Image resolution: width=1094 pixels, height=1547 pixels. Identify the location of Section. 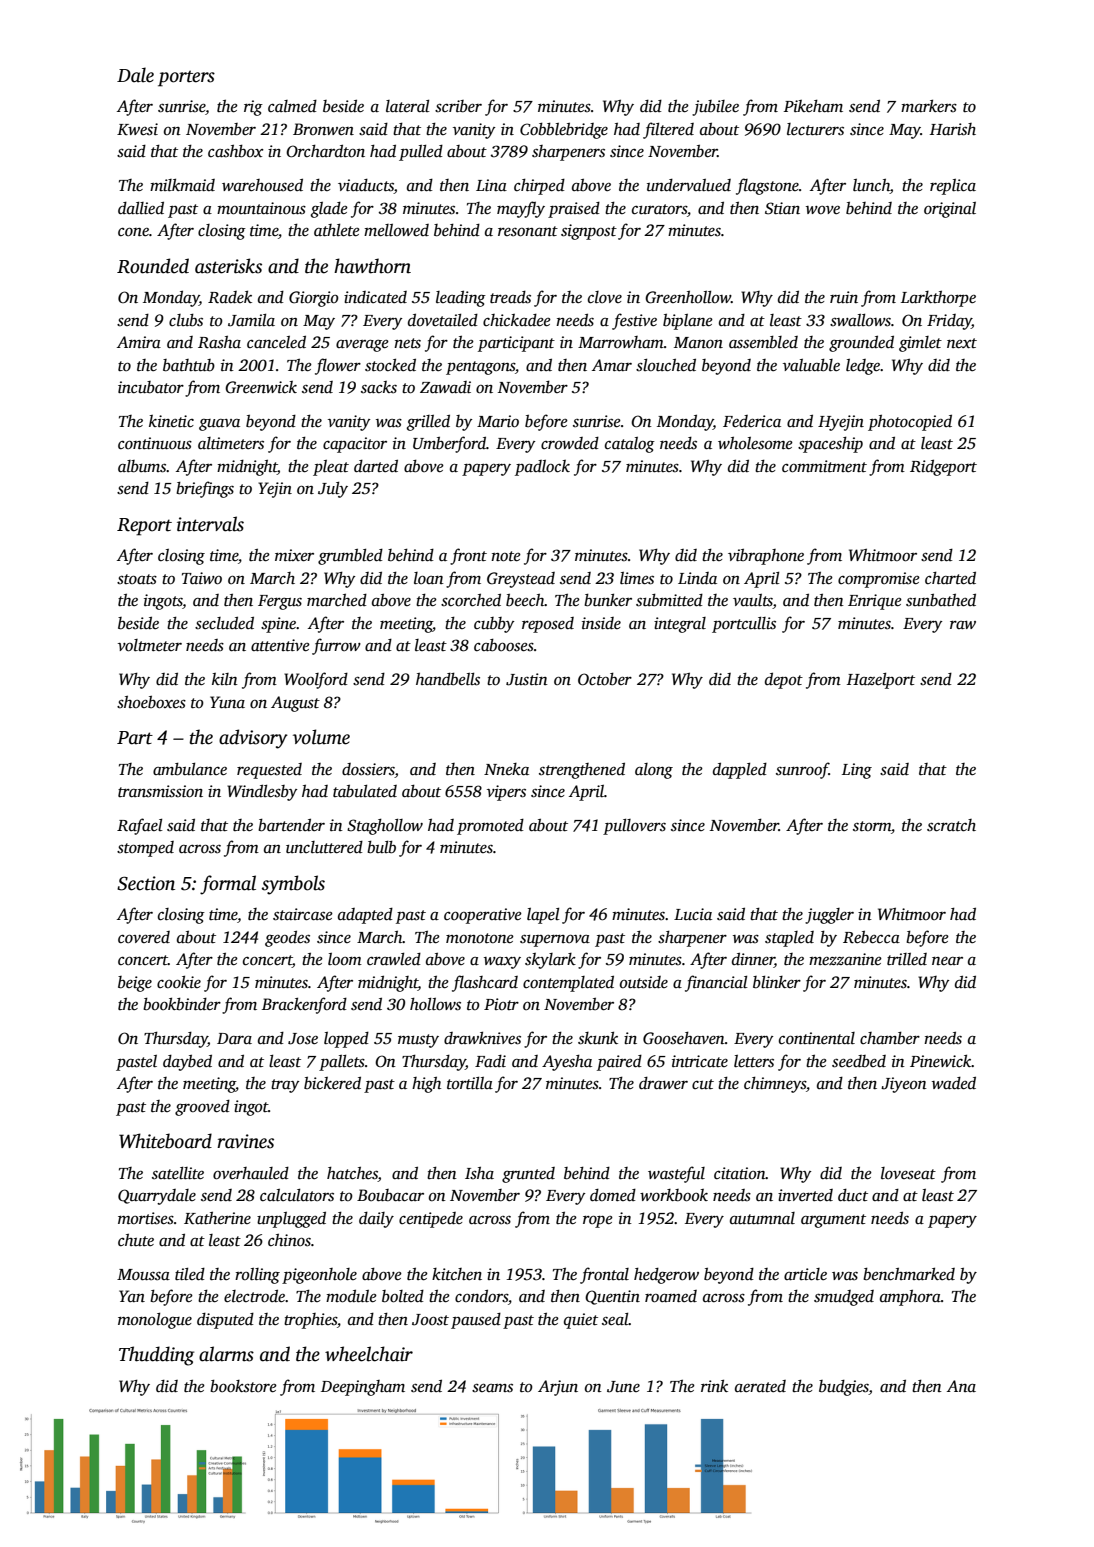
(146, 883).
